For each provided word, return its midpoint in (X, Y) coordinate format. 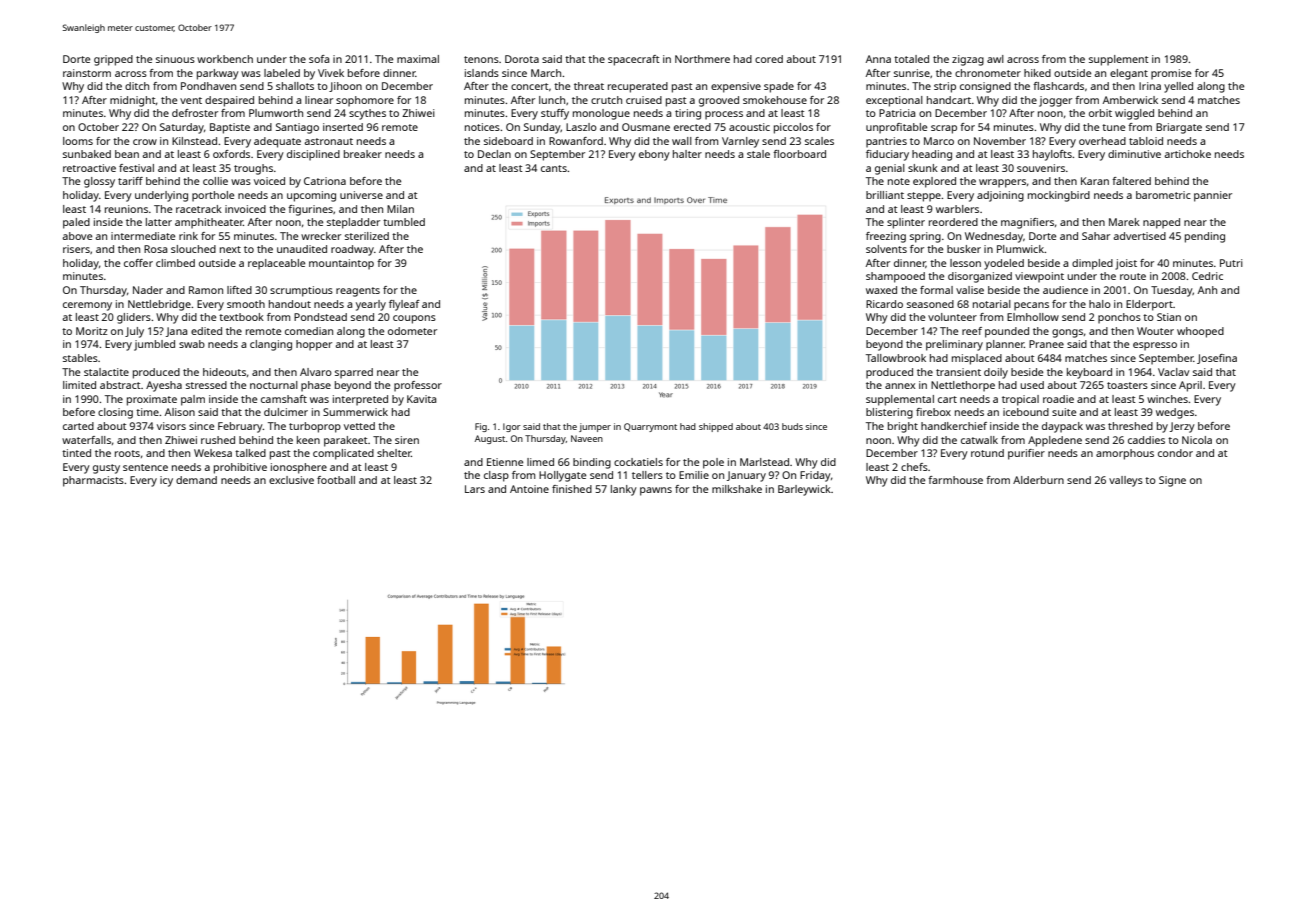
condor (1175, 453)
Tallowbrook (896, 358)
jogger (1055, 101)
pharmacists (93, 481)
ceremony (87, 306)
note (899, 181)
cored (769, 59)
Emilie (694, 475)
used (1032, 385)
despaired (229, 101)
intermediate (143, 236)
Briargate (1179, 128)
